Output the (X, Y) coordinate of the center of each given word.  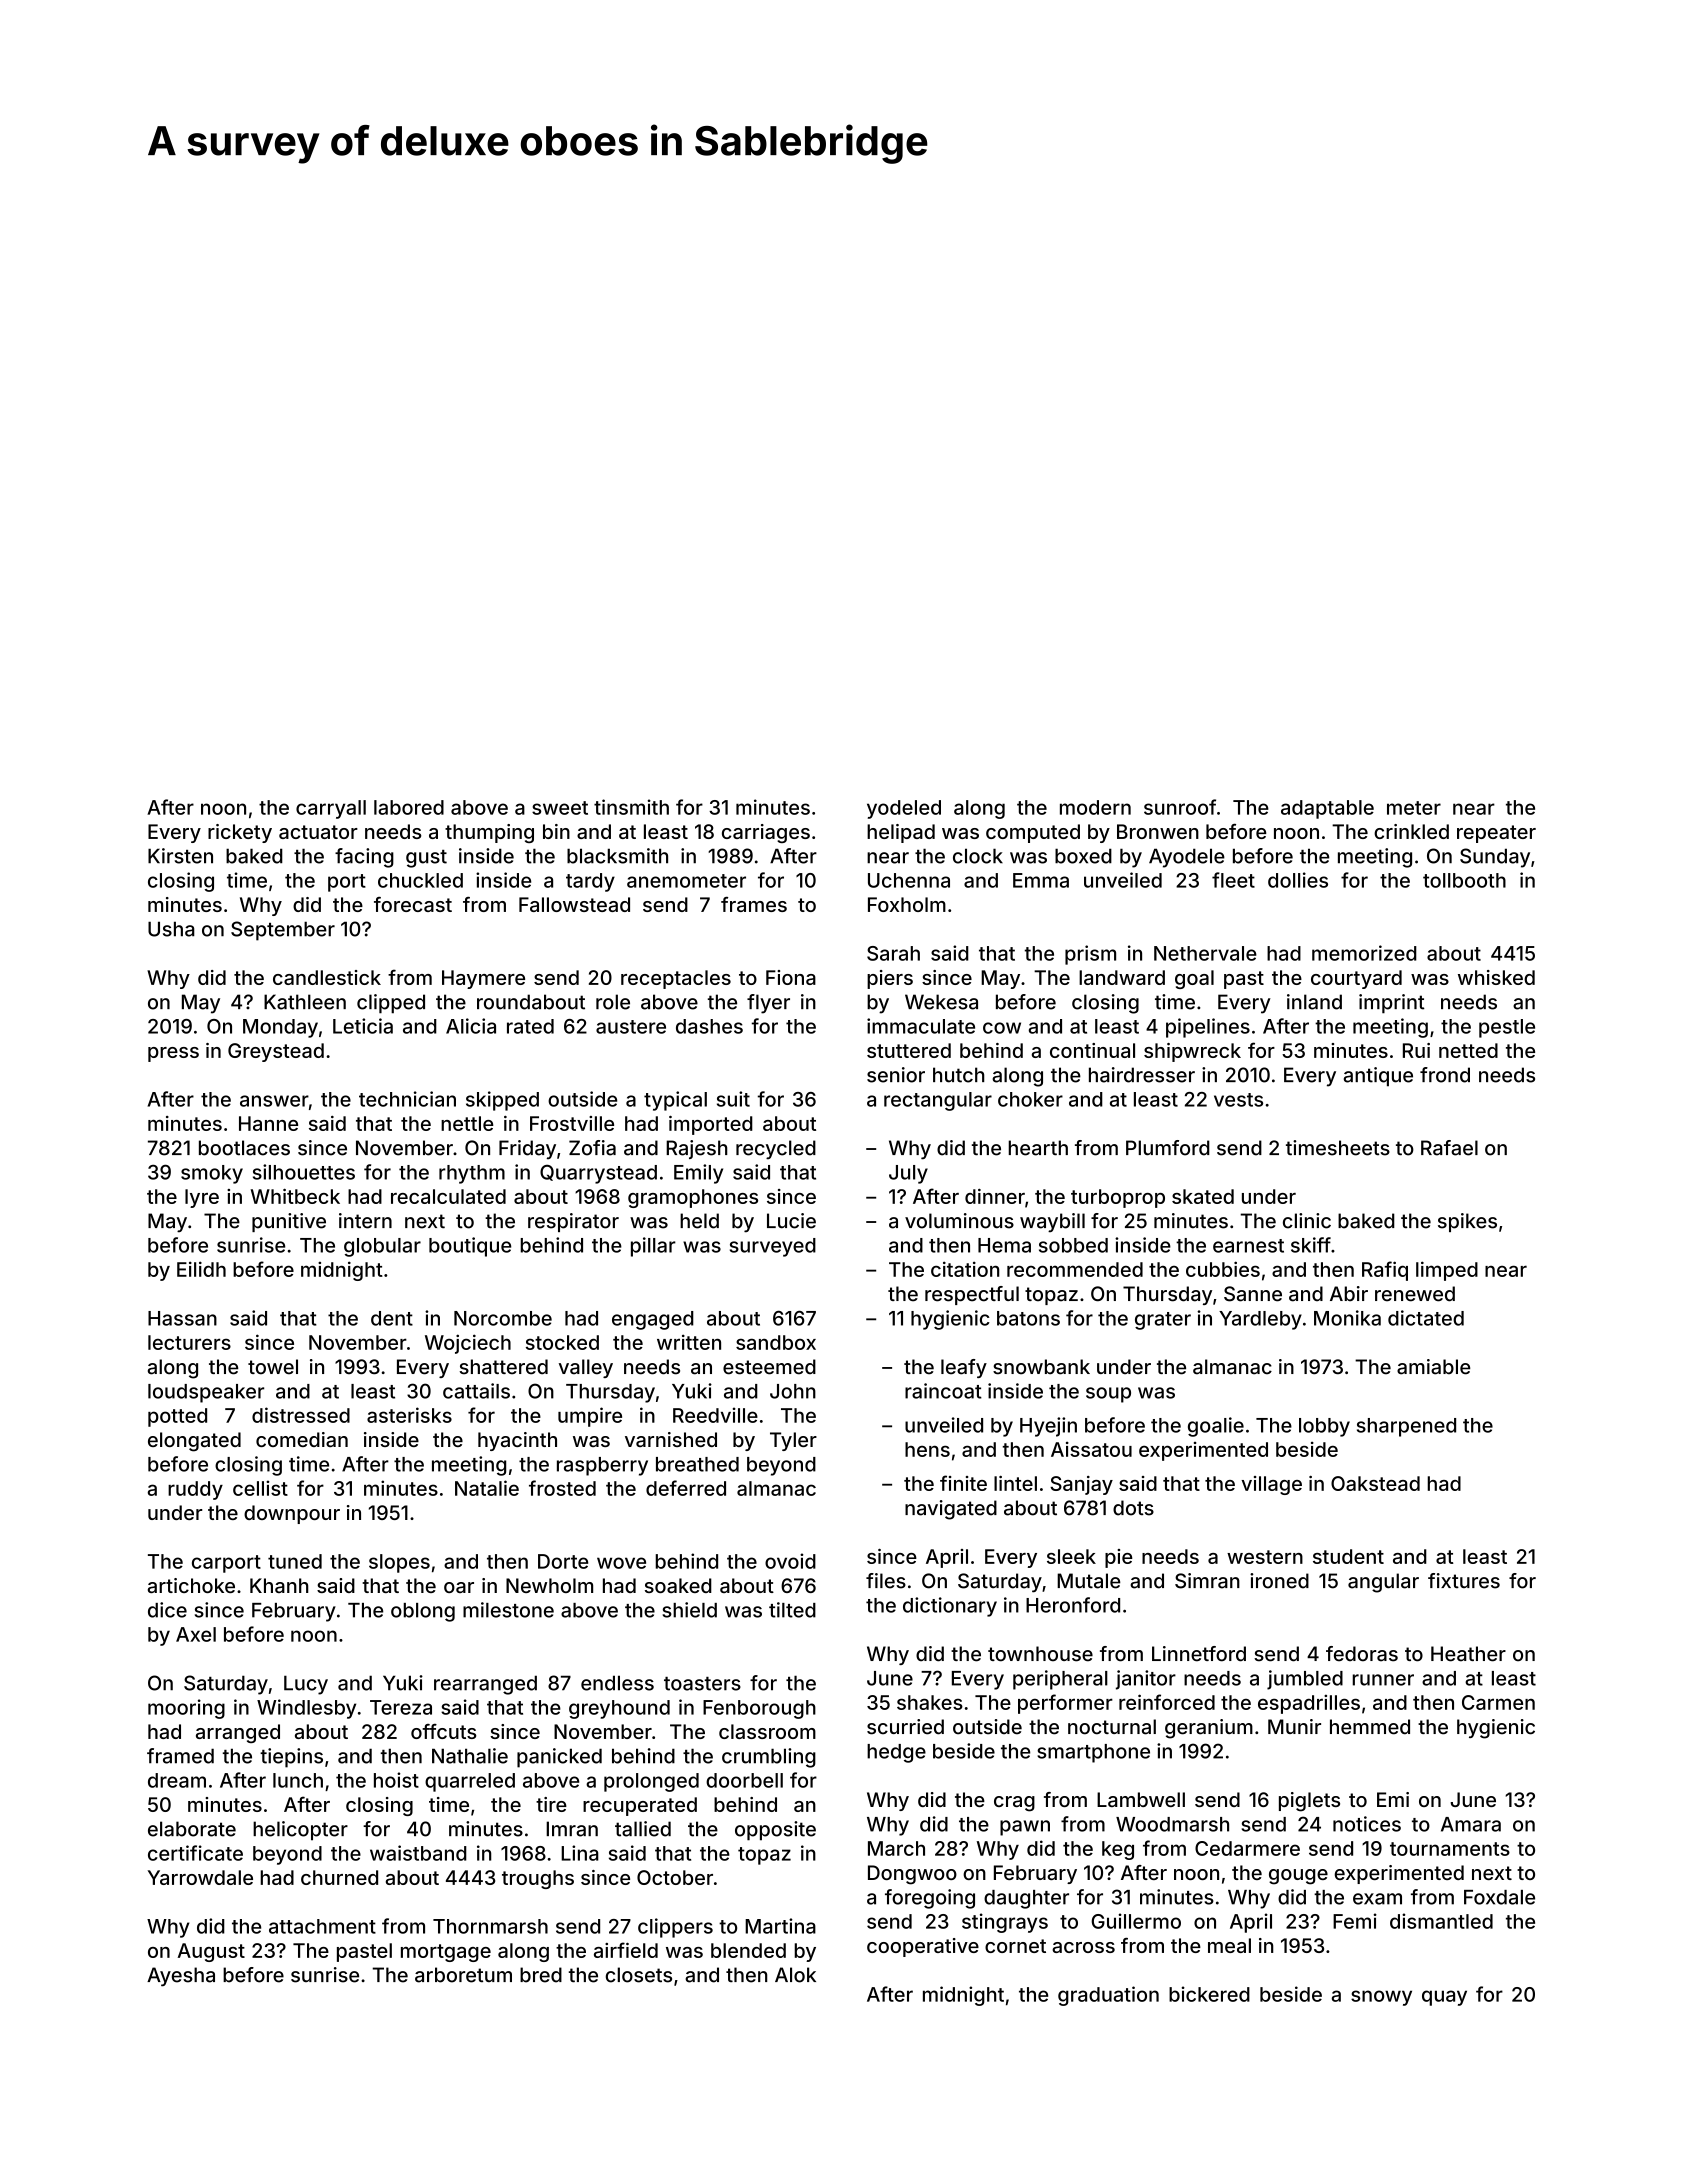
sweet (560, 808)
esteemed (769, 1367)
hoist (396, 1780)
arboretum (463, 1975)
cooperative (923, 1947)
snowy (1381, 1998)
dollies (1298, 880)
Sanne (1253, 1294)
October (675, 1877)
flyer (768, 1004)
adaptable (1327, 809)
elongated (194, 1442)
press (173, 1054)
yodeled (904, 809)
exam (1377, 1899)
